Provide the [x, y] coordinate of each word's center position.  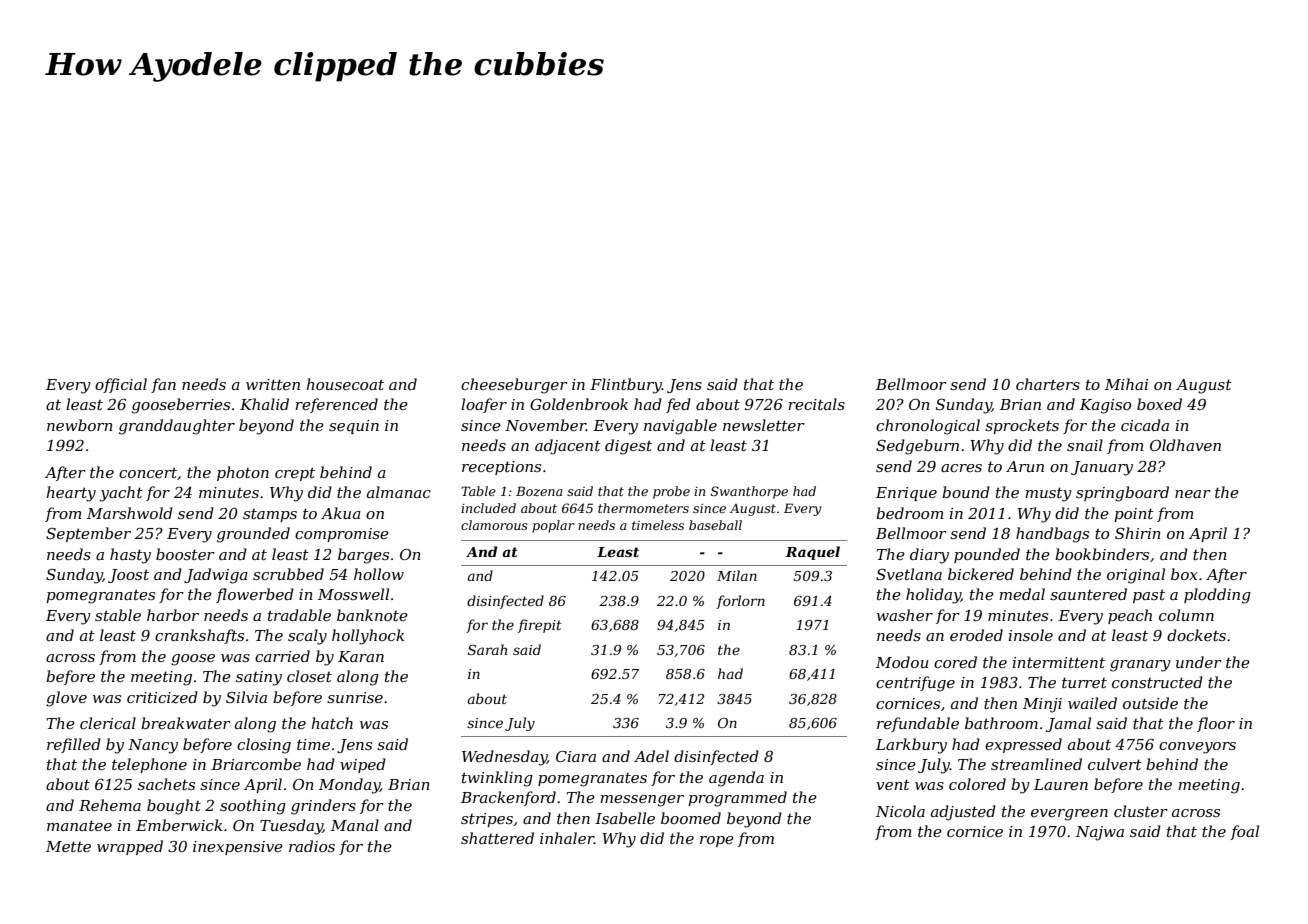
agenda [736, 779]
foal [1244, 832]
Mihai [1126, 384]
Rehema [110, 805]
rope [717, 841]
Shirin [1138, 533]
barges [363, 556]
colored [977, 784]
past [1149, 596]
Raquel [812, 553]
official [121, 385]
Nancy [153, 746]
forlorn [740, 602]
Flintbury [626, 386]
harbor [173, 615]
